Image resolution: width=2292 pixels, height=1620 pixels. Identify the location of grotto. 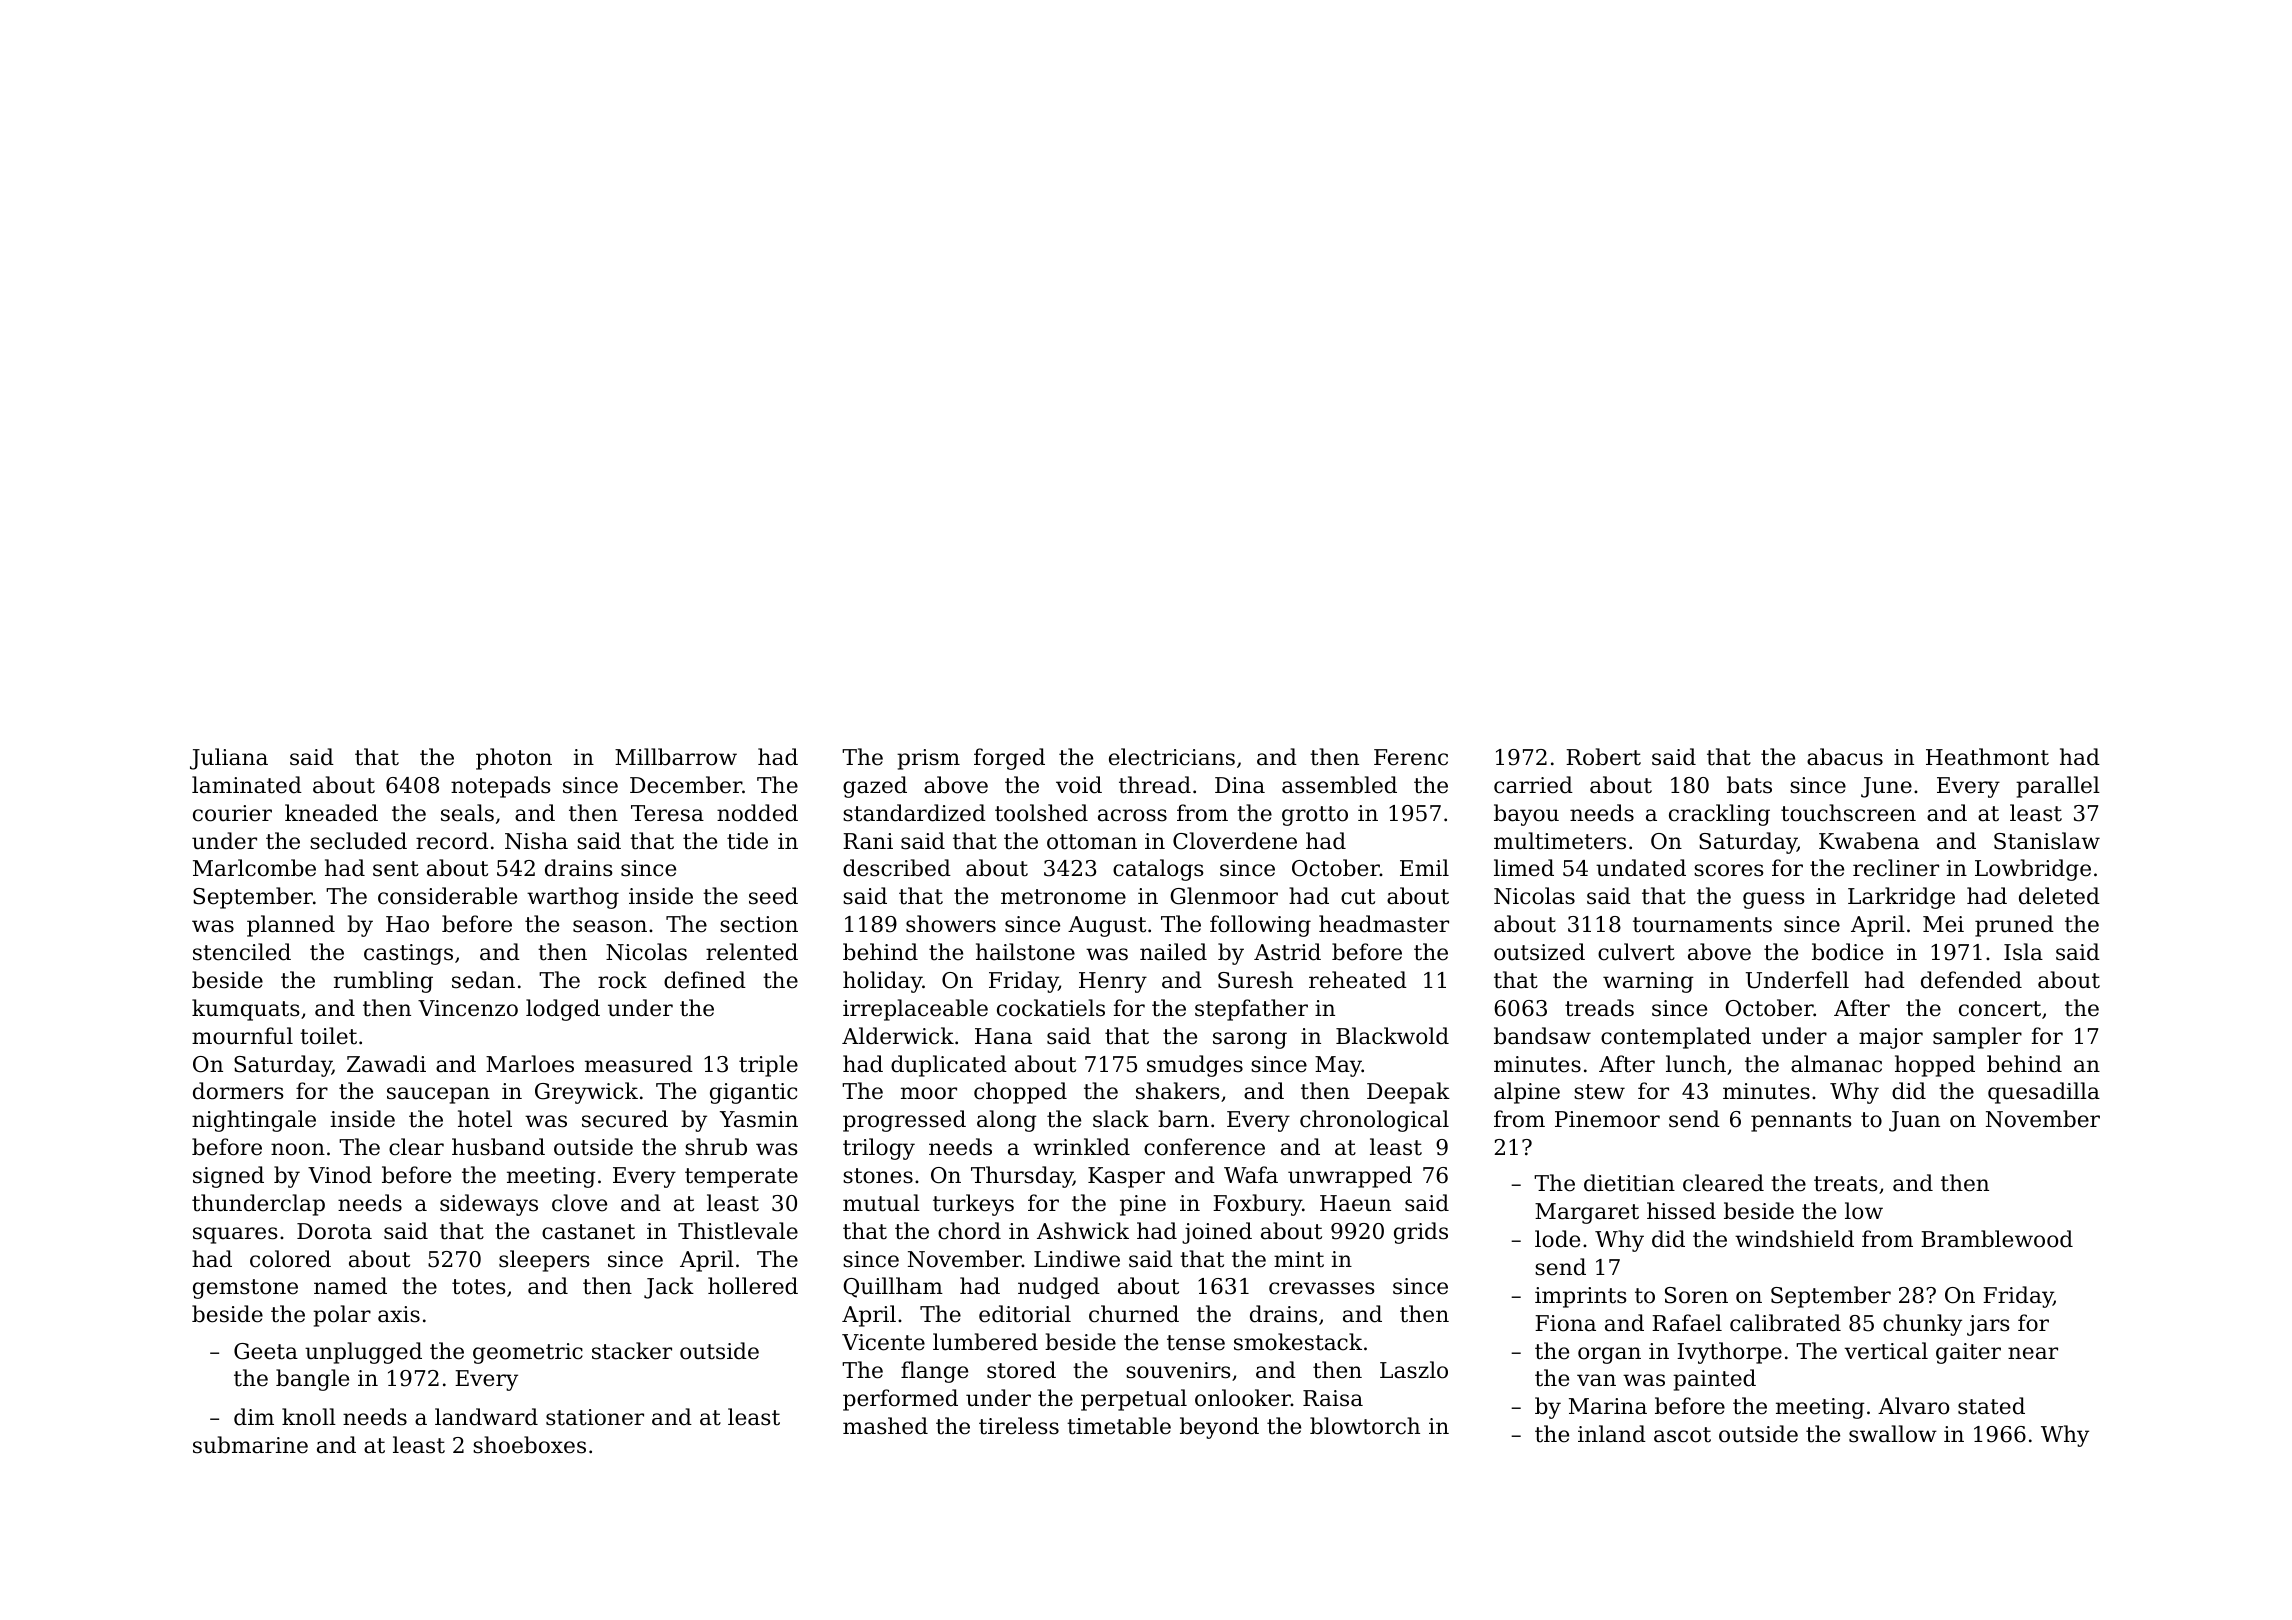
(1315, 816).
